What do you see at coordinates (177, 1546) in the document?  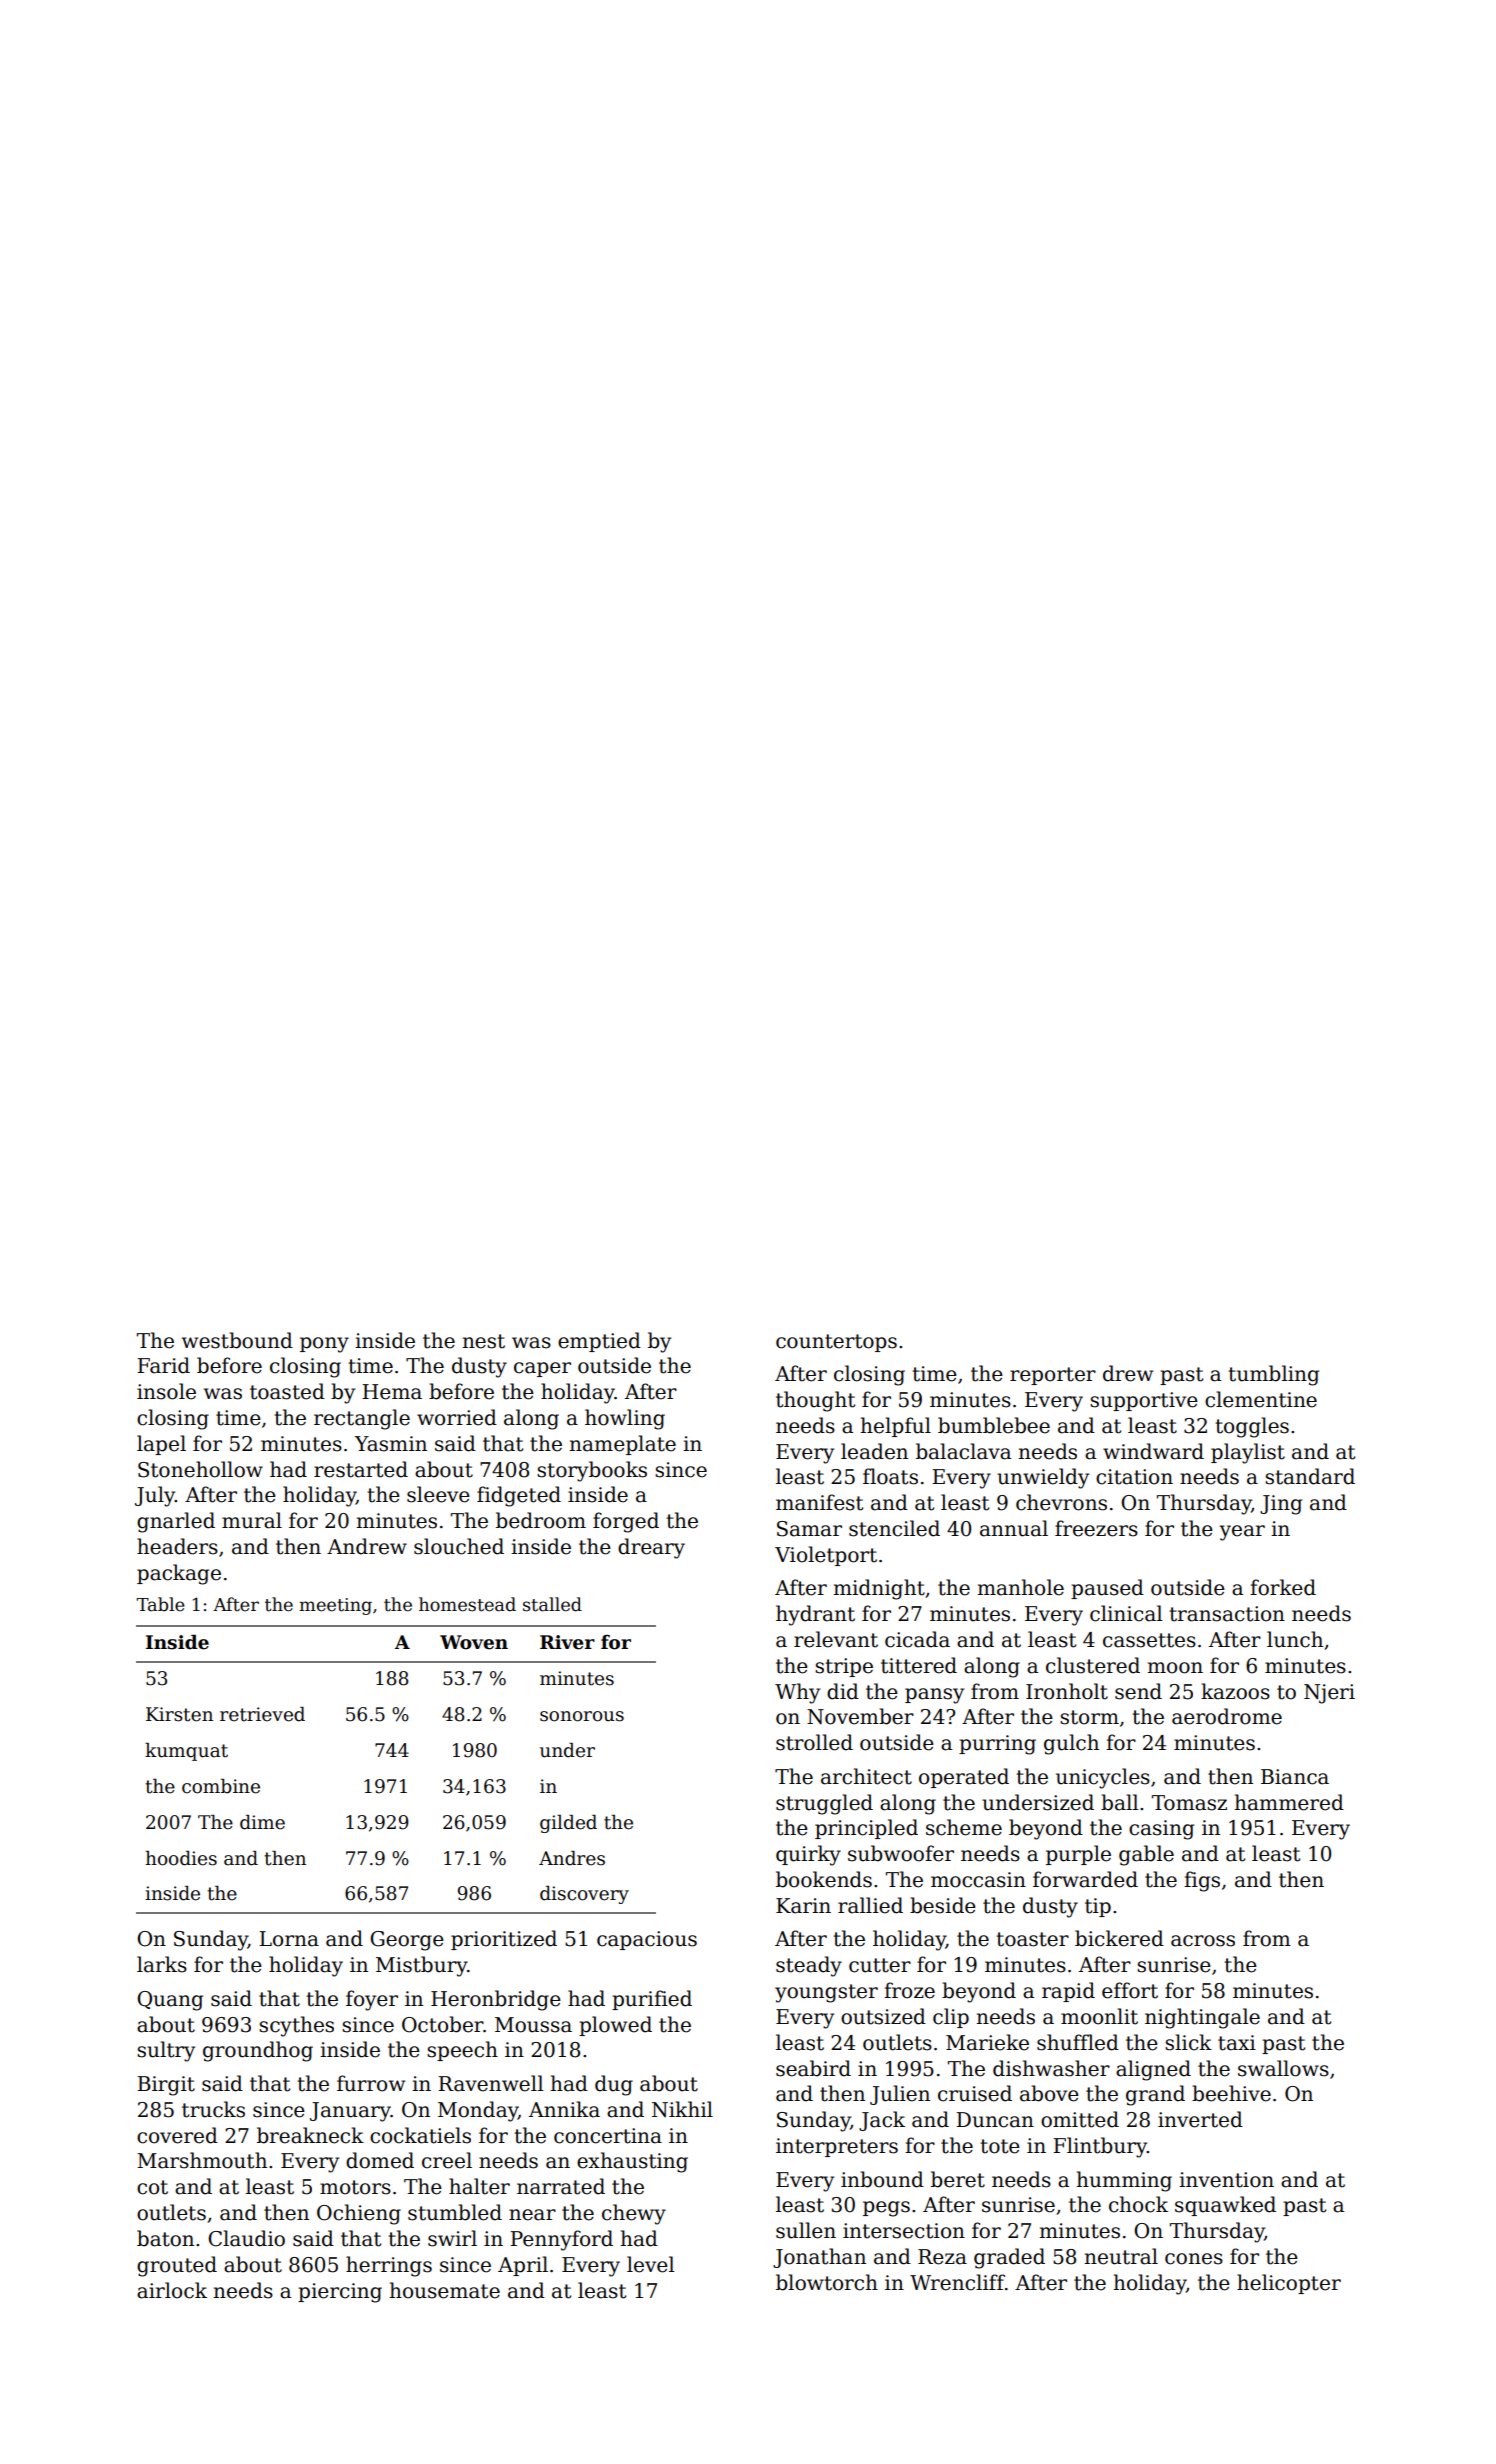 I see `headers` at bounding box center [177, 1546].
